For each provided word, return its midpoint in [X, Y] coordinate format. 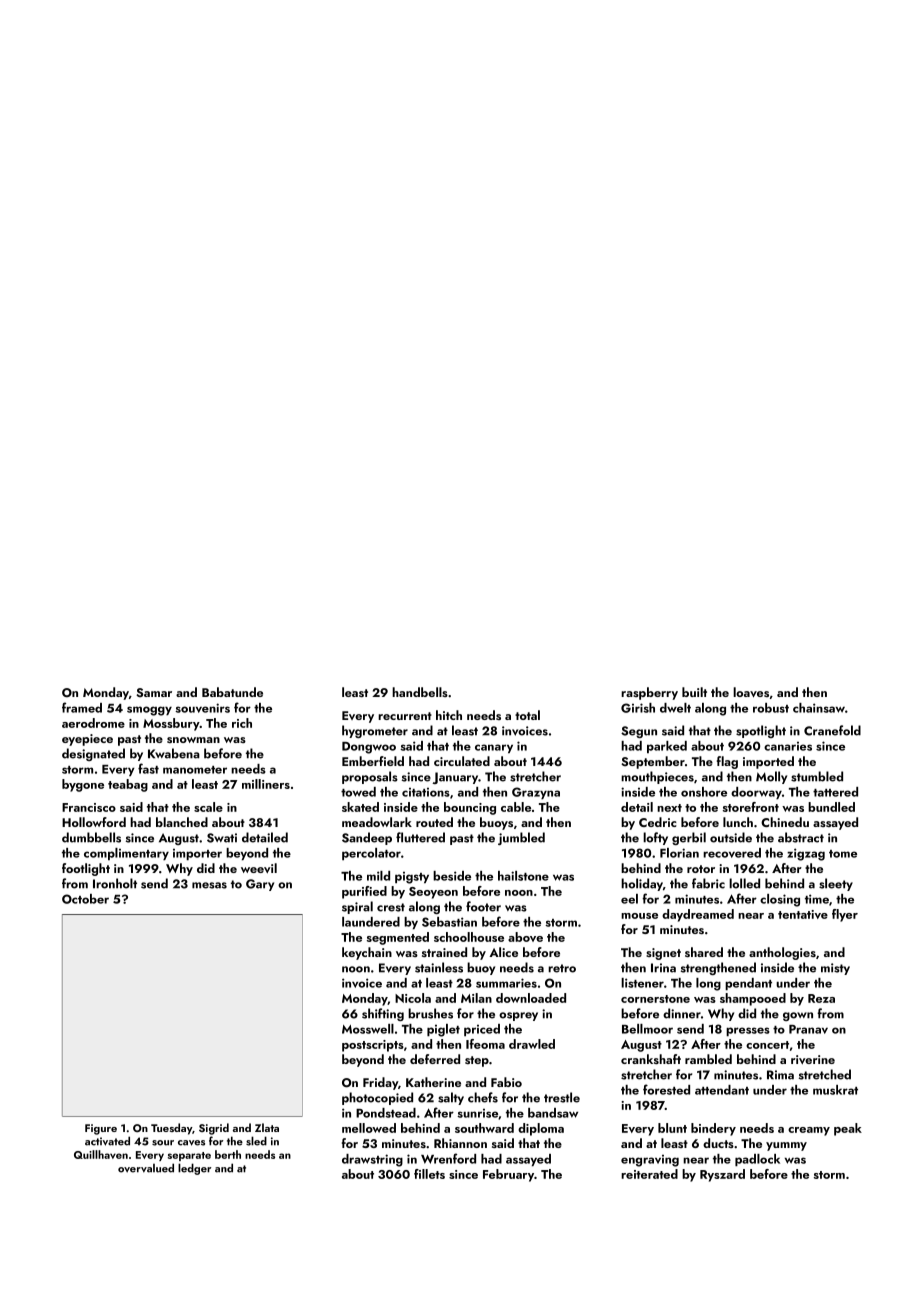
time [817, 899]
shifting [383, 1014]
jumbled [521, 838]
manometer [195, 770]
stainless [439, 967]
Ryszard [722, 1175]
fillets [429, 1174]
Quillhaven [101, 1154]
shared [704, 952]
